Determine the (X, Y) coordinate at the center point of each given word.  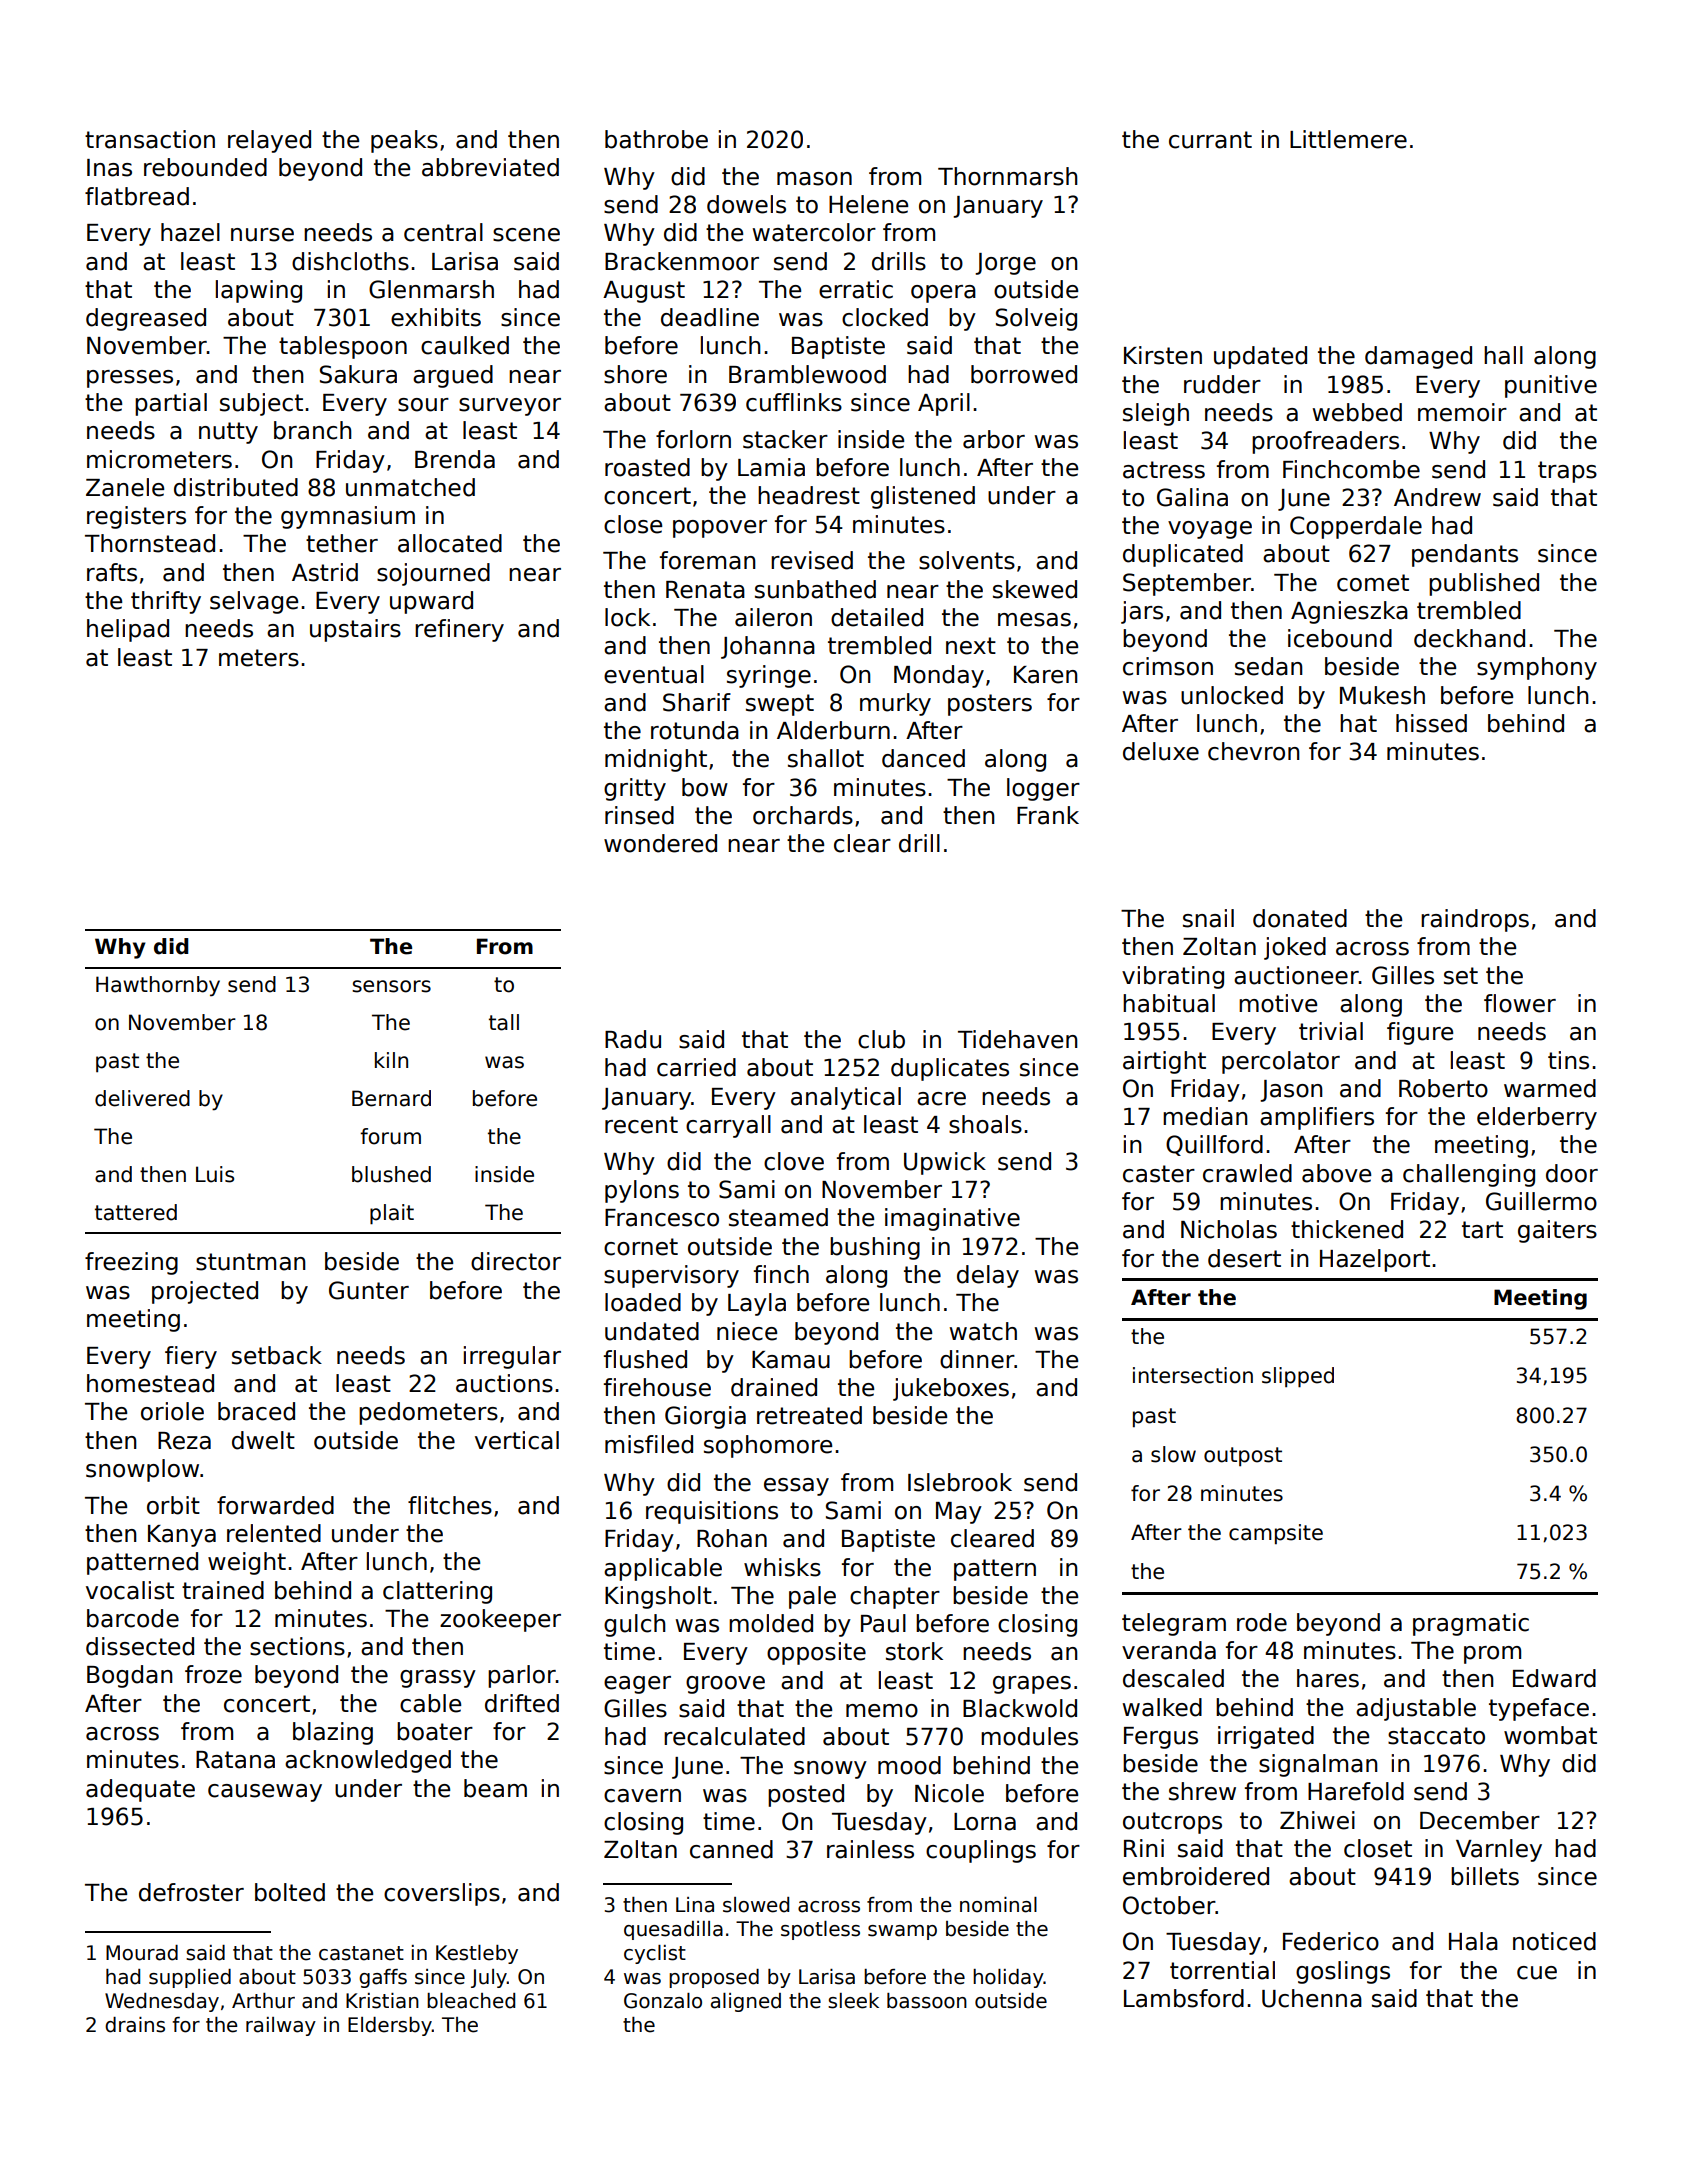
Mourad (142, 1953)
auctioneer (1296, 975)
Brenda (455, 459)
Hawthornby (158, 986)
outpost (1243, 1456)
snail (1208, 918)
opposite (816, 1653)
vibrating (1173, 977)
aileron (773, 617)
